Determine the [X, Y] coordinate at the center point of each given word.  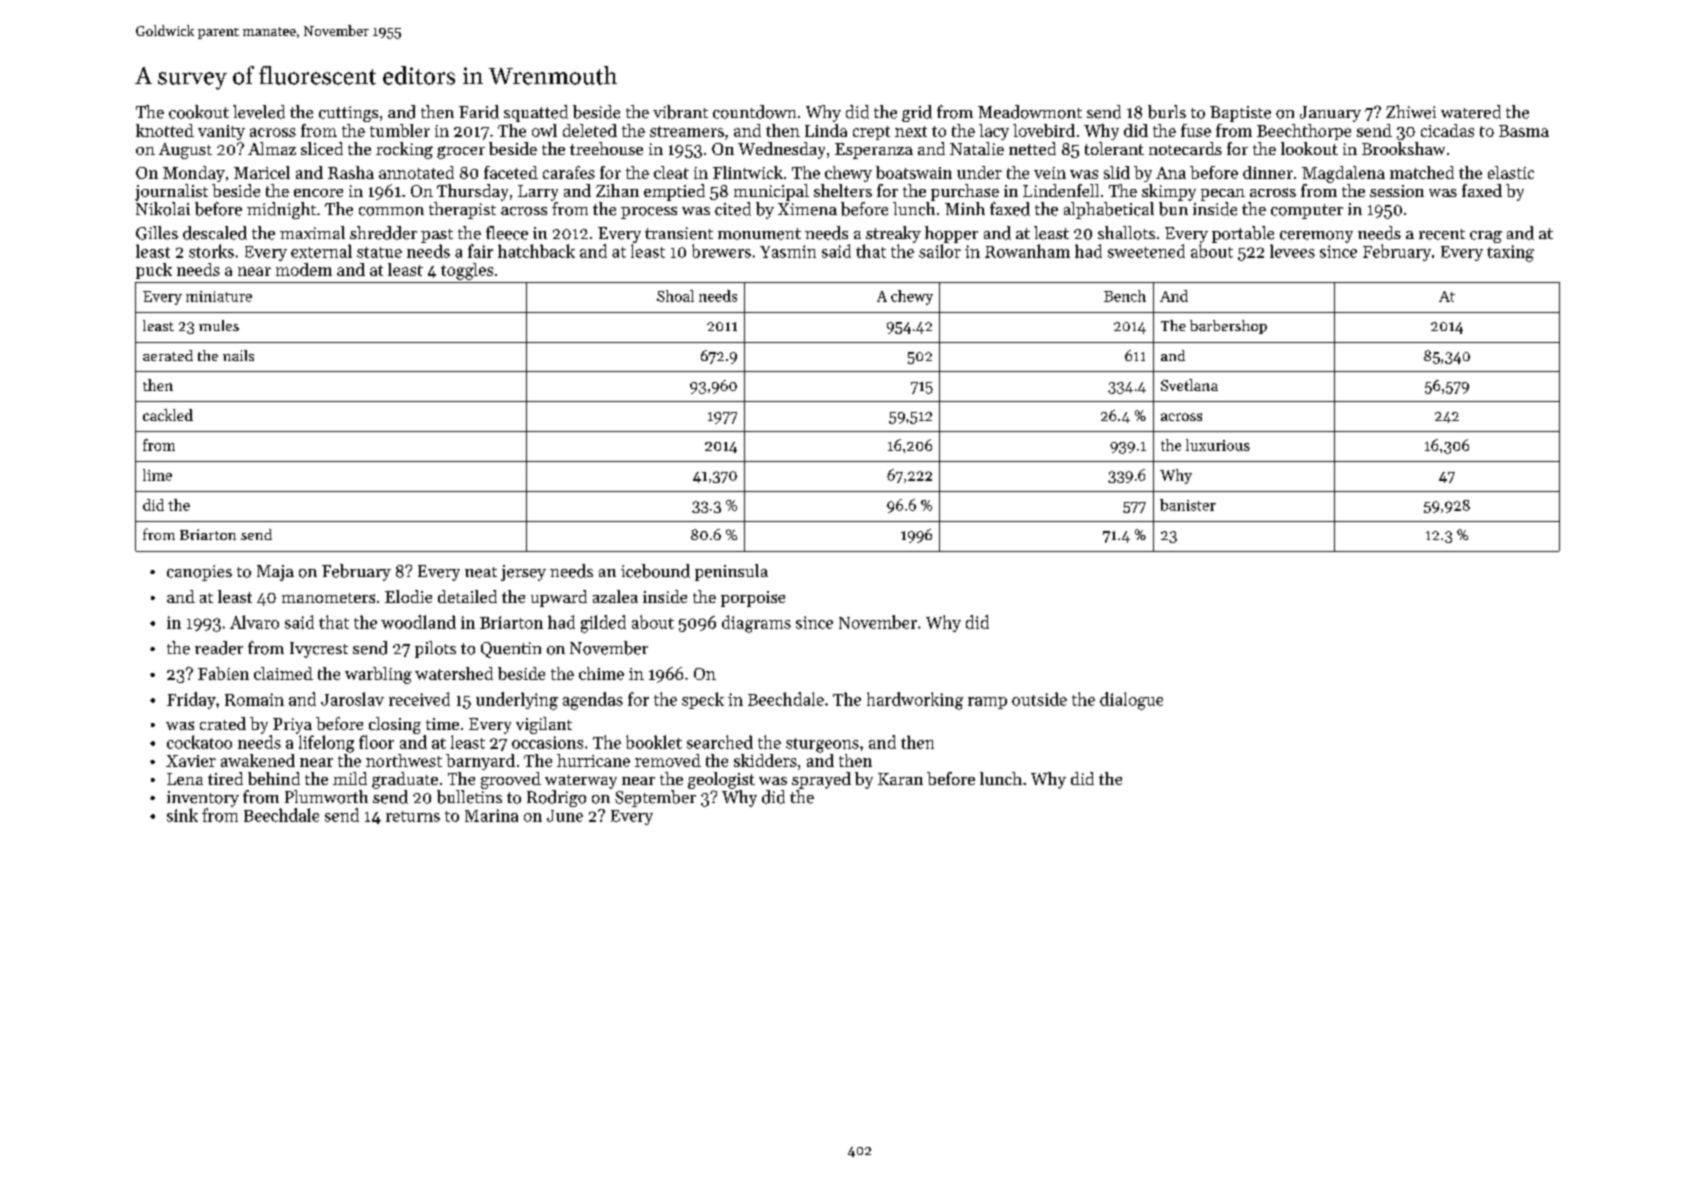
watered [1471, 112]
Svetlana [1189, 385]
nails [238, 355]
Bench [1125, 296]
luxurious [1218, 445]
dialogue [1131, 701]
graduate [405, 780]
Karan [900, 779]
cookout [199, 112]
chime [601, 673]
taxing [1510, 253]
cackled [168, 415]
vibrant [680, 112]
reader [219, 648]
